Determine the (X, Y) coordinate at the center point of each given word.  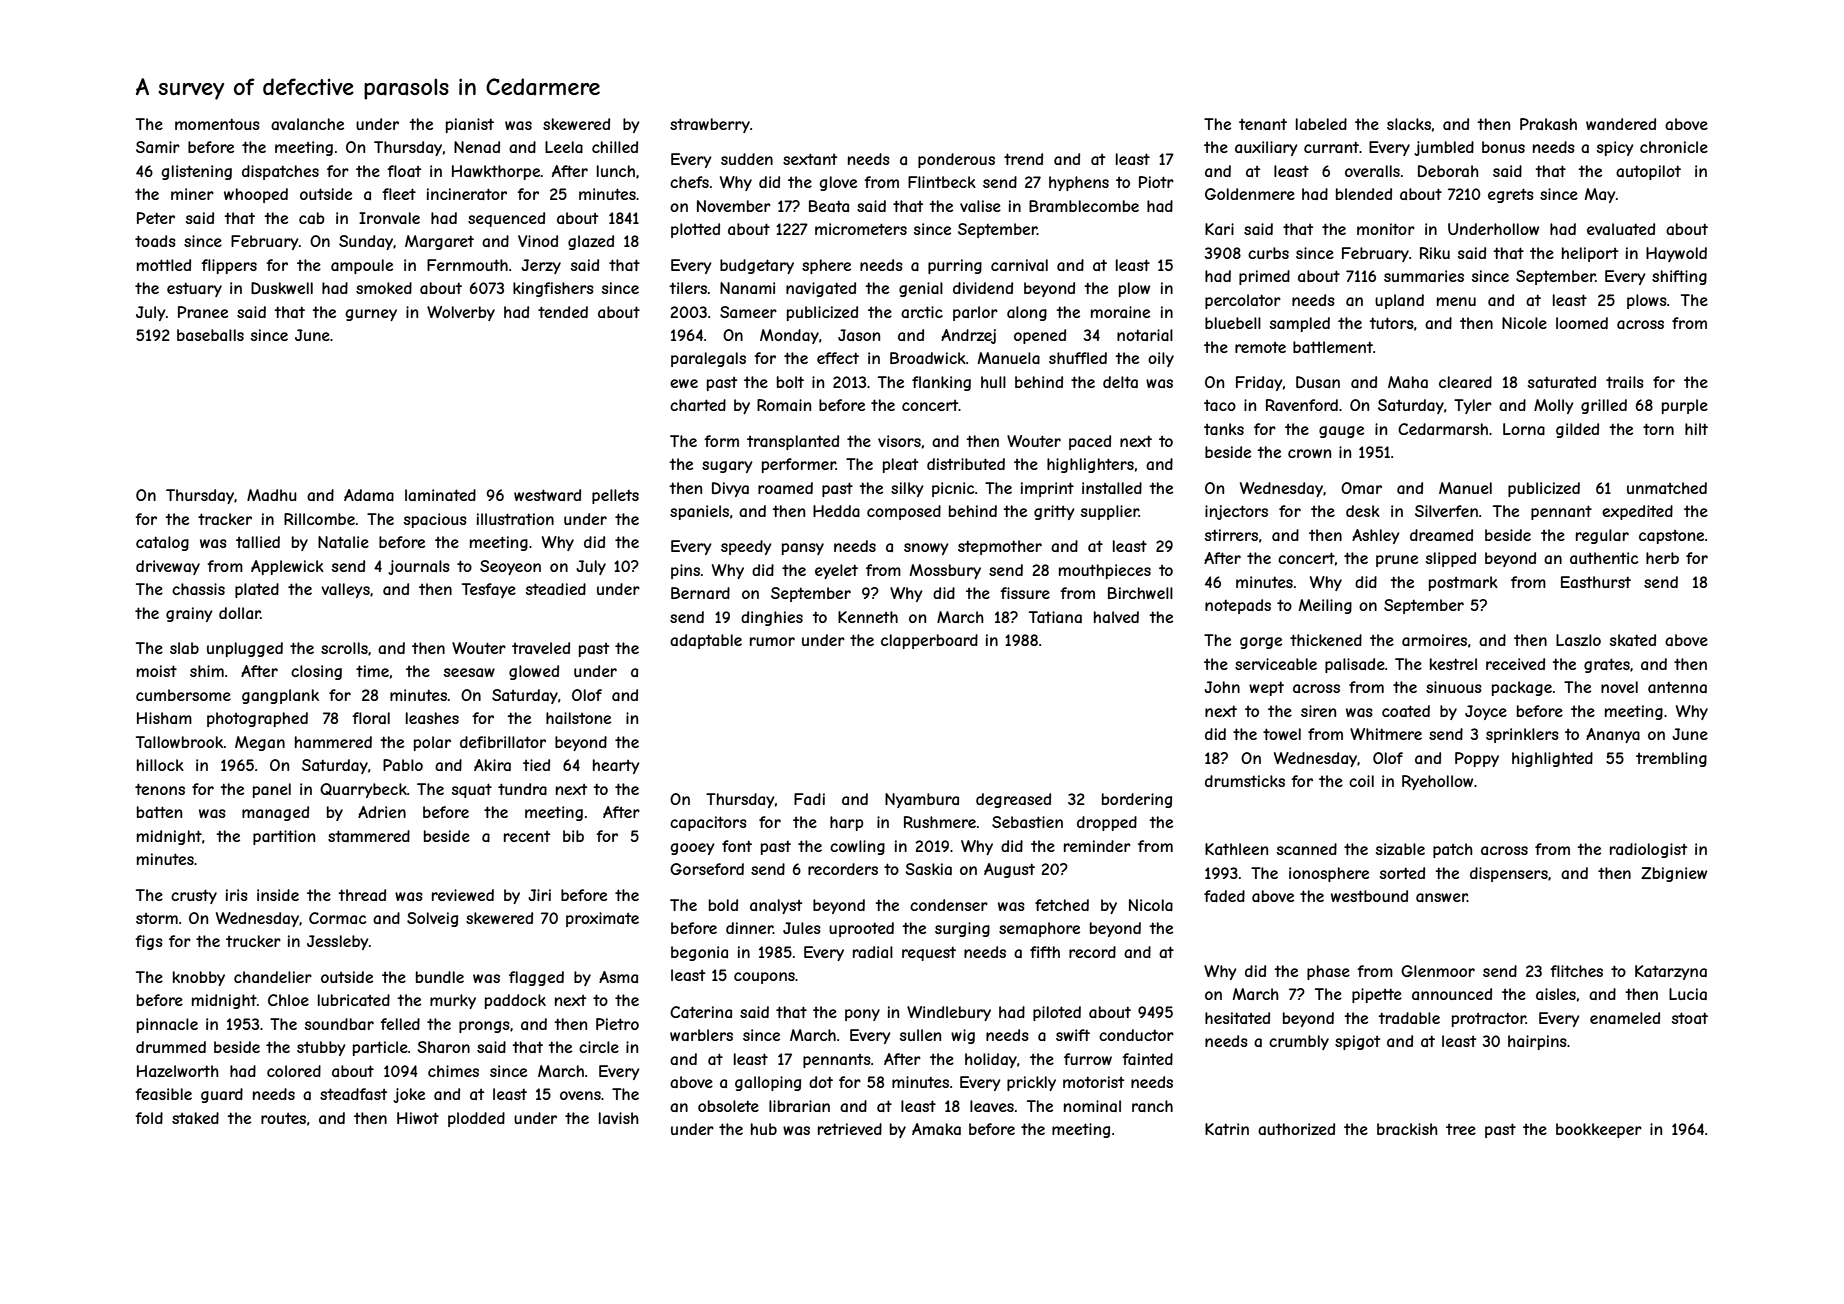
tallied (258, 542)
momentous (217, 124)
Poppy (1477, 759)
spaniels (699, 512)
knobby (199, 978)
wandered (1621, 124)
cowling (857, 847)
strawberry (710, 125)
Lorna (1524, 429)
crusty (194, 896)
